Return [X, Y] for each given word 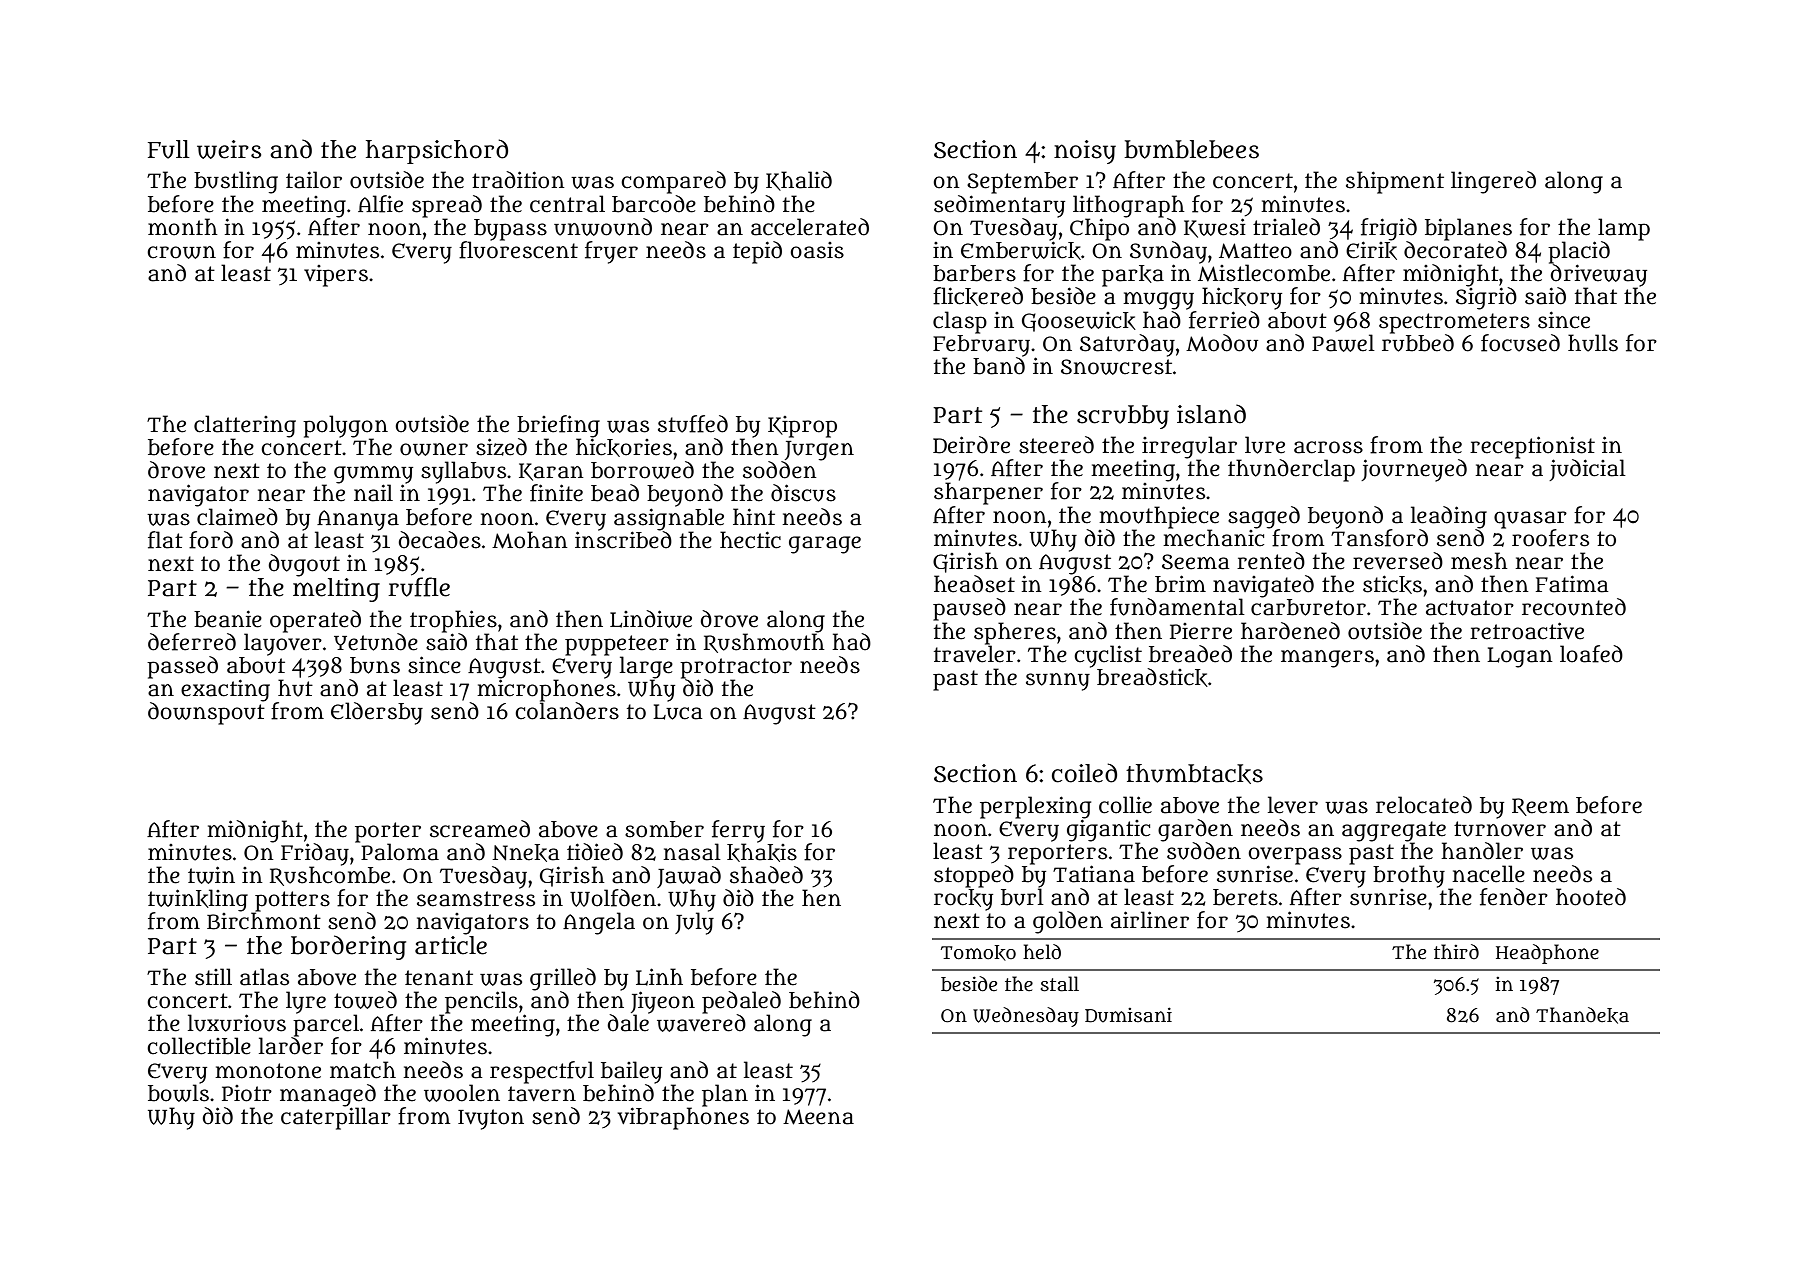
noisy [1085, 152]
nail [373, 493]
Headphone [1547, 954]
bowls [178, 1093]
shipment [1395, 182]
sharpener [988, 493]
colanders [567, 711]
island [1211, 414]
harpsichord [437, 151]
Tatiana [1094, 874]
